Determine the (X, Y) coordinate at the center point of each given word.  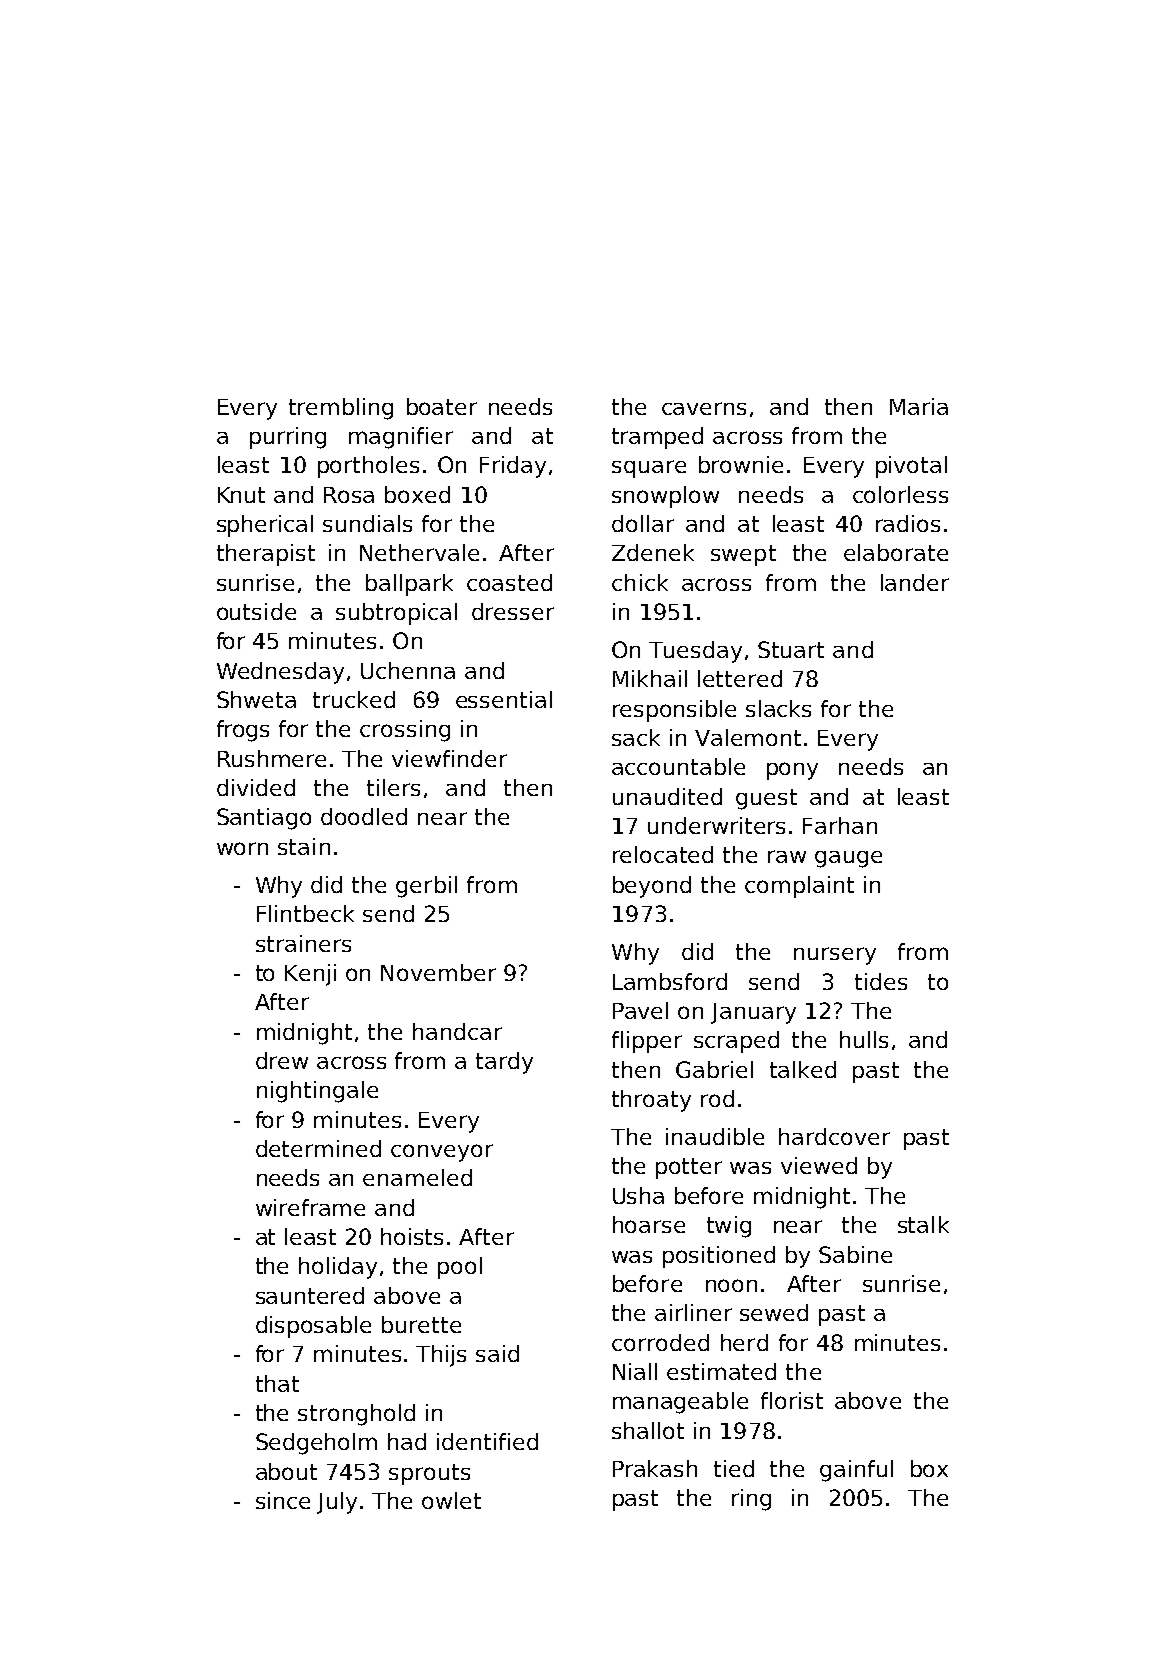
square (649, 469)
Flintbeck (305, 913)
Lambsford (670, 981)
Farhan (840, 825)
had (407, 1441)
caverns (704, 408)
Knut (241, 495)
